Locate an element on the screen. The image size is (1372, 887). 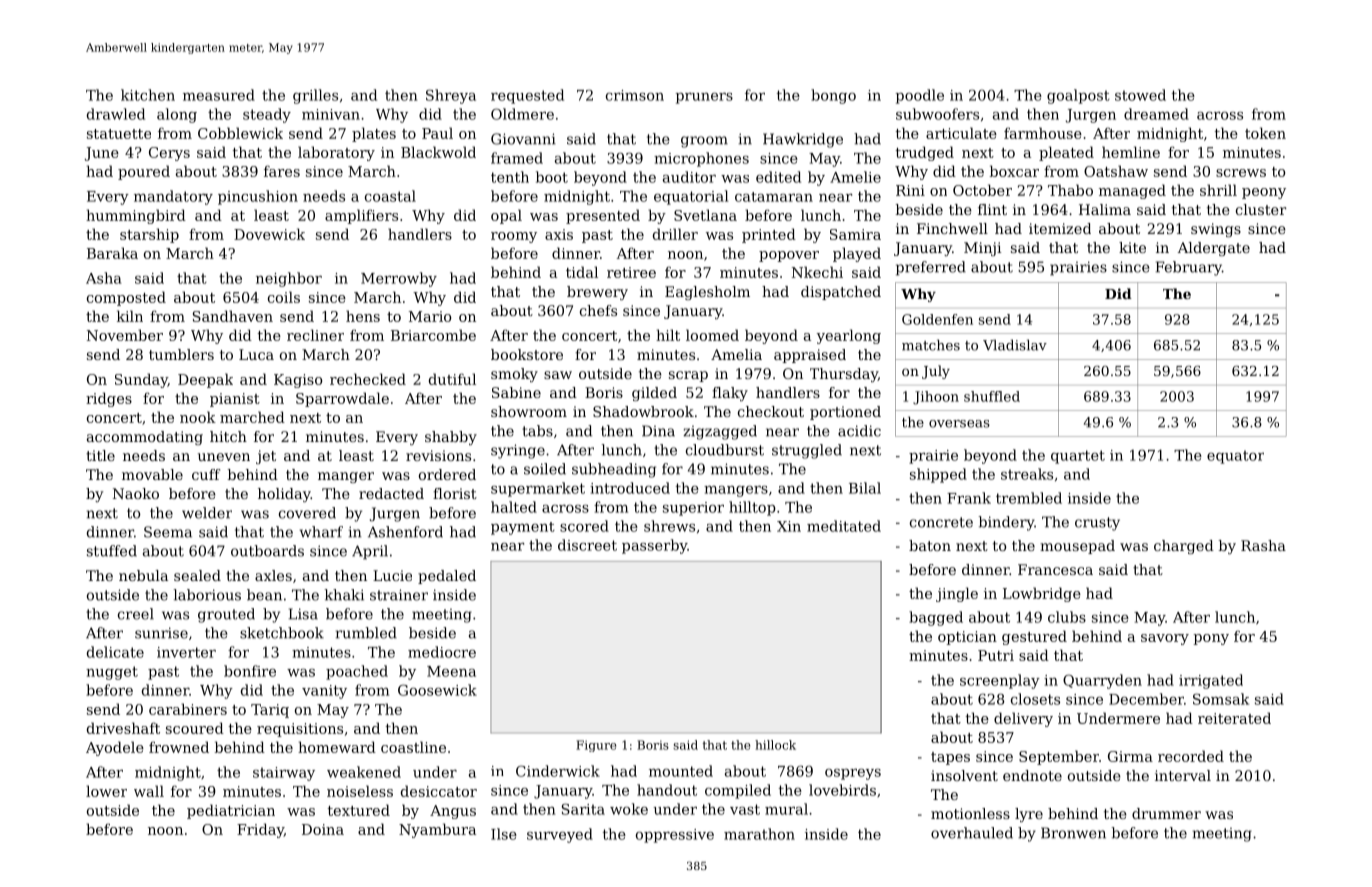
bongo is located at coordinates (833, 96).
